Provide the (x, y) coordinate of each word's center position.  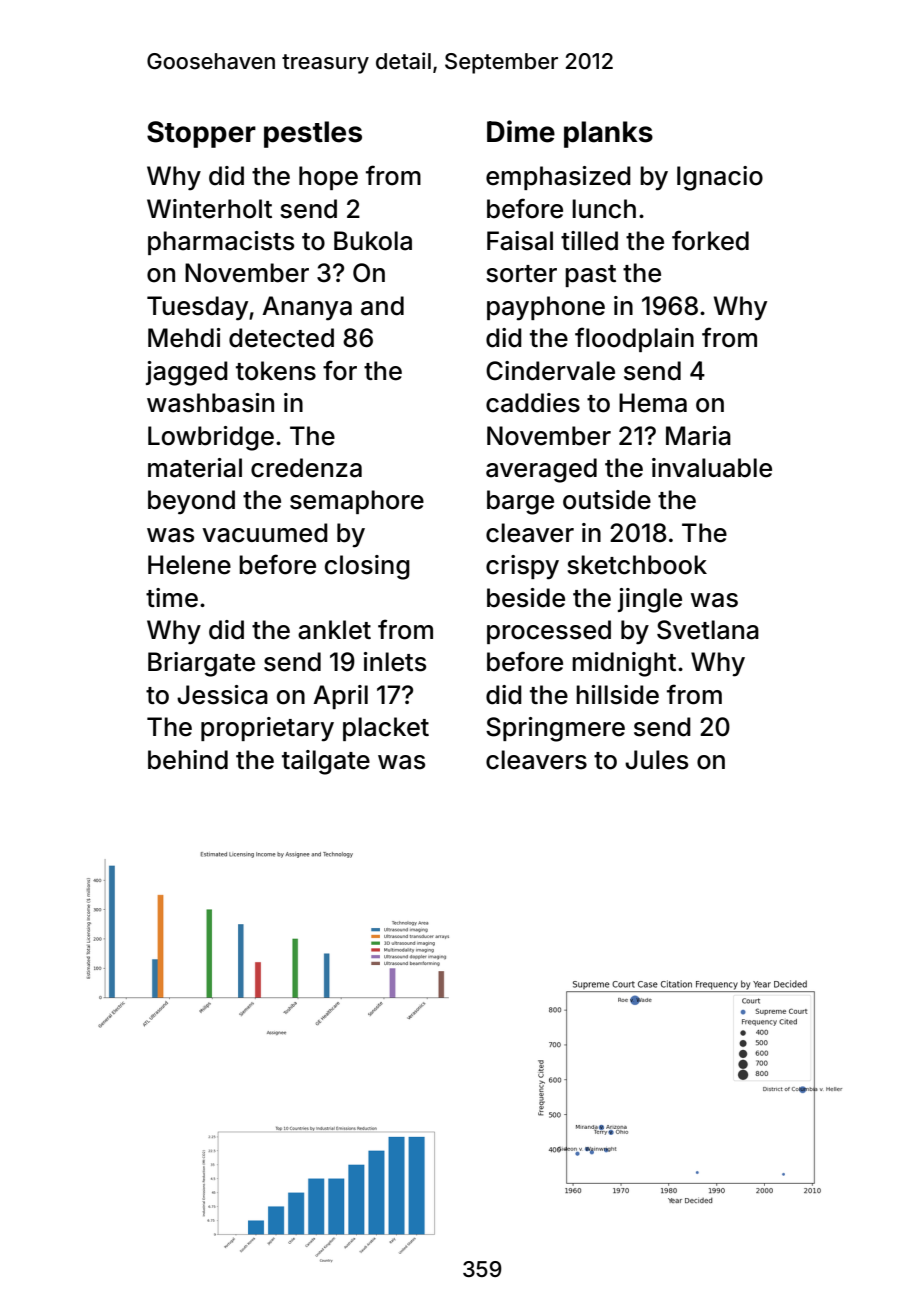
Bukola (373, 241)
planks (608, 134)
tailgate (326, 762)
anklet (334, 630)
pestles (313, 134)
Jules (656, 760)
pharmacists (221, 243)
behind (188, 760)
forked (710, 240)
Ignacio (720, 178)
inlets (395, 662)
